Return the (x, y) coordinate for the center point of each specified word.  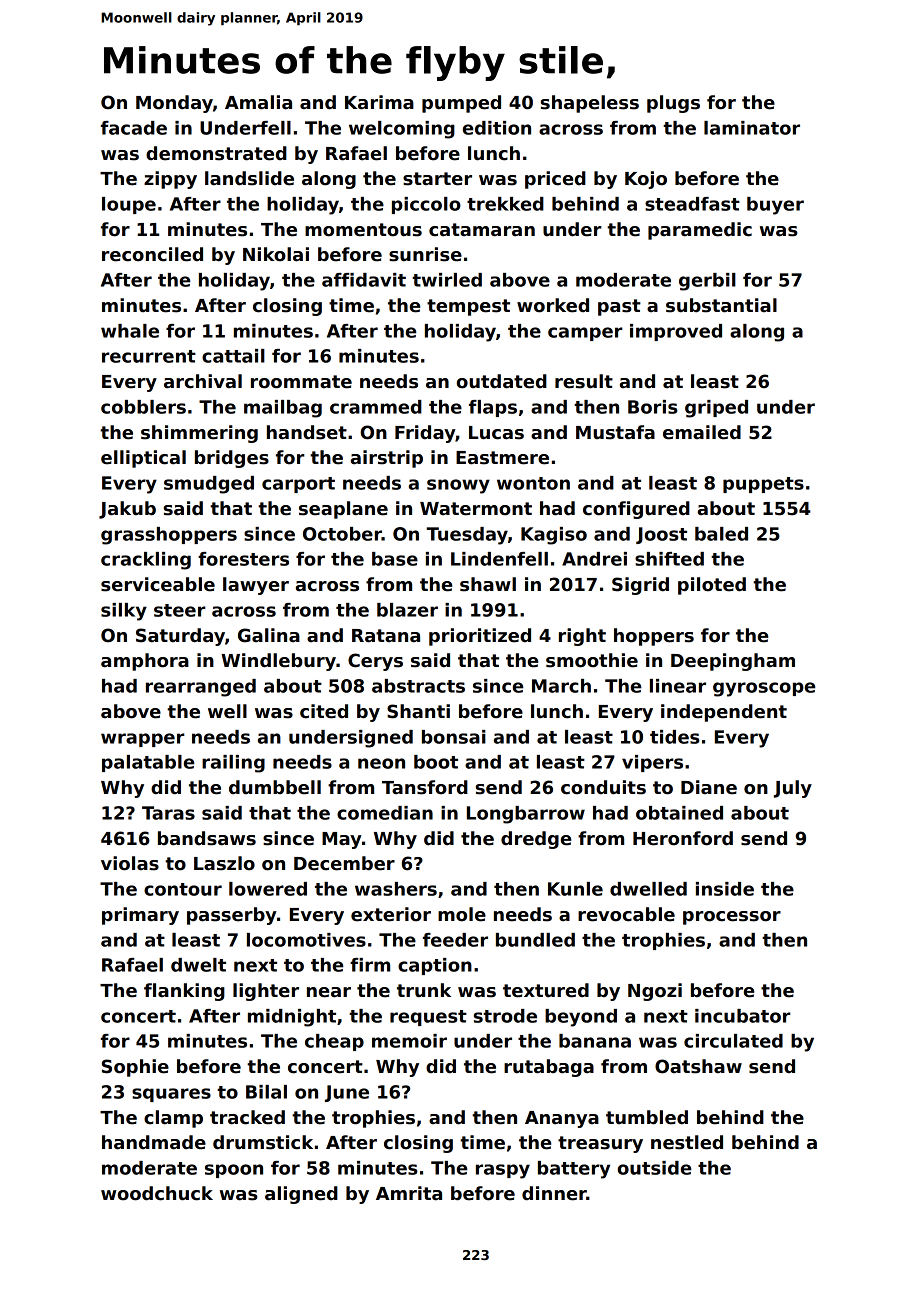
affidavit (364, 280)
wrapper (143, 740)
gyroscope (764, 689)
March (561, 686)
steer (180, 610)
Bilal (266, 1092)
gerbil (707, 282)
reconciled (152, 254)
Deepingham (733, 662)
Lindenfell (499, 559)
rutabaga (549, 1068)
